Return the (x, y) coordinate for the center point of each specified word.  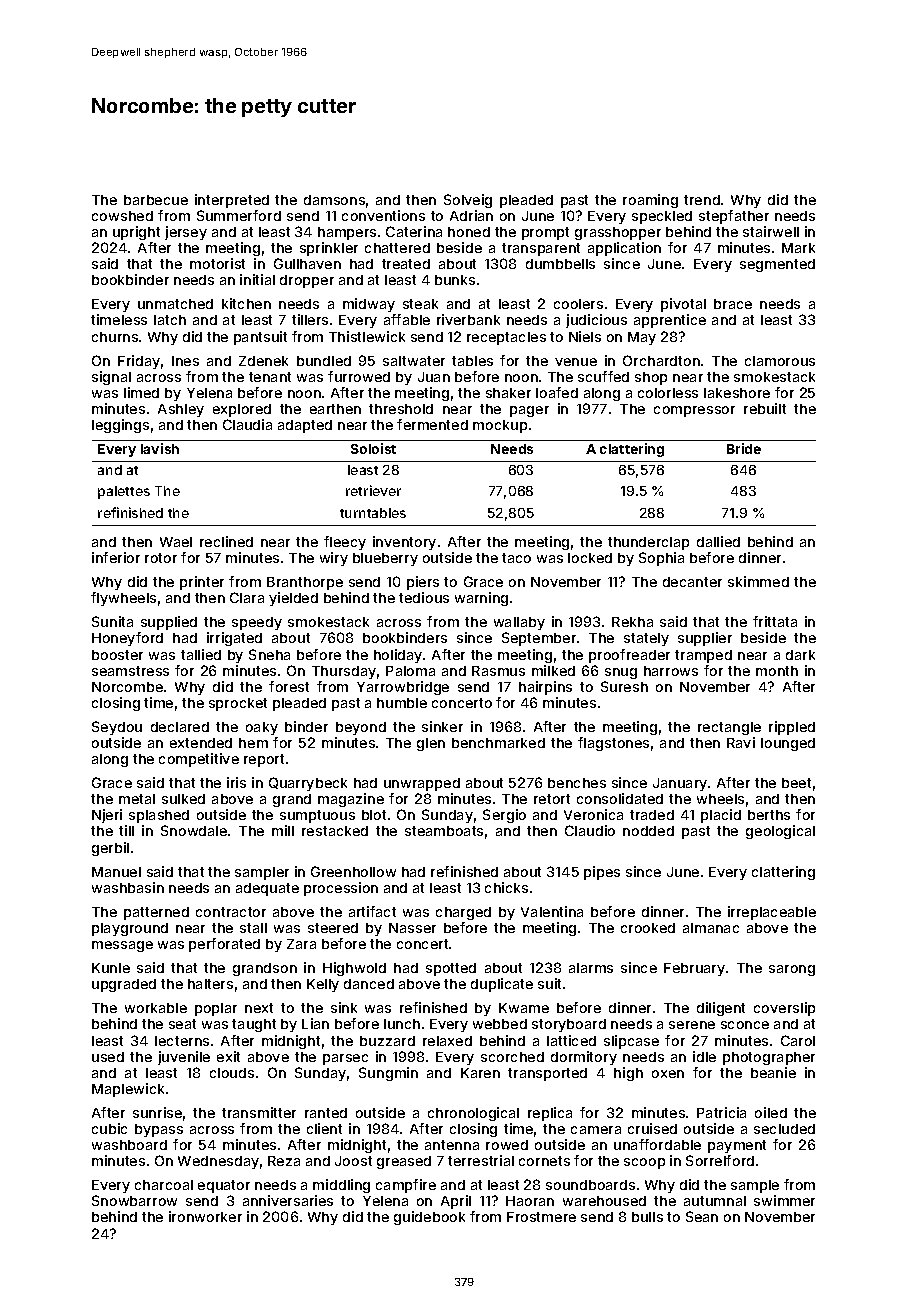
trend (702, 200)
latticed (571, 1040)
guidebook (429, 1218)
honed (469, 232)
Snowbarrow (134, 1200)
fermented (432, 424)
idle (704, 1056)
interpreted (232, 201)
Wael (176, 542)
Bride (744, 448)
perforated (224, 945)
